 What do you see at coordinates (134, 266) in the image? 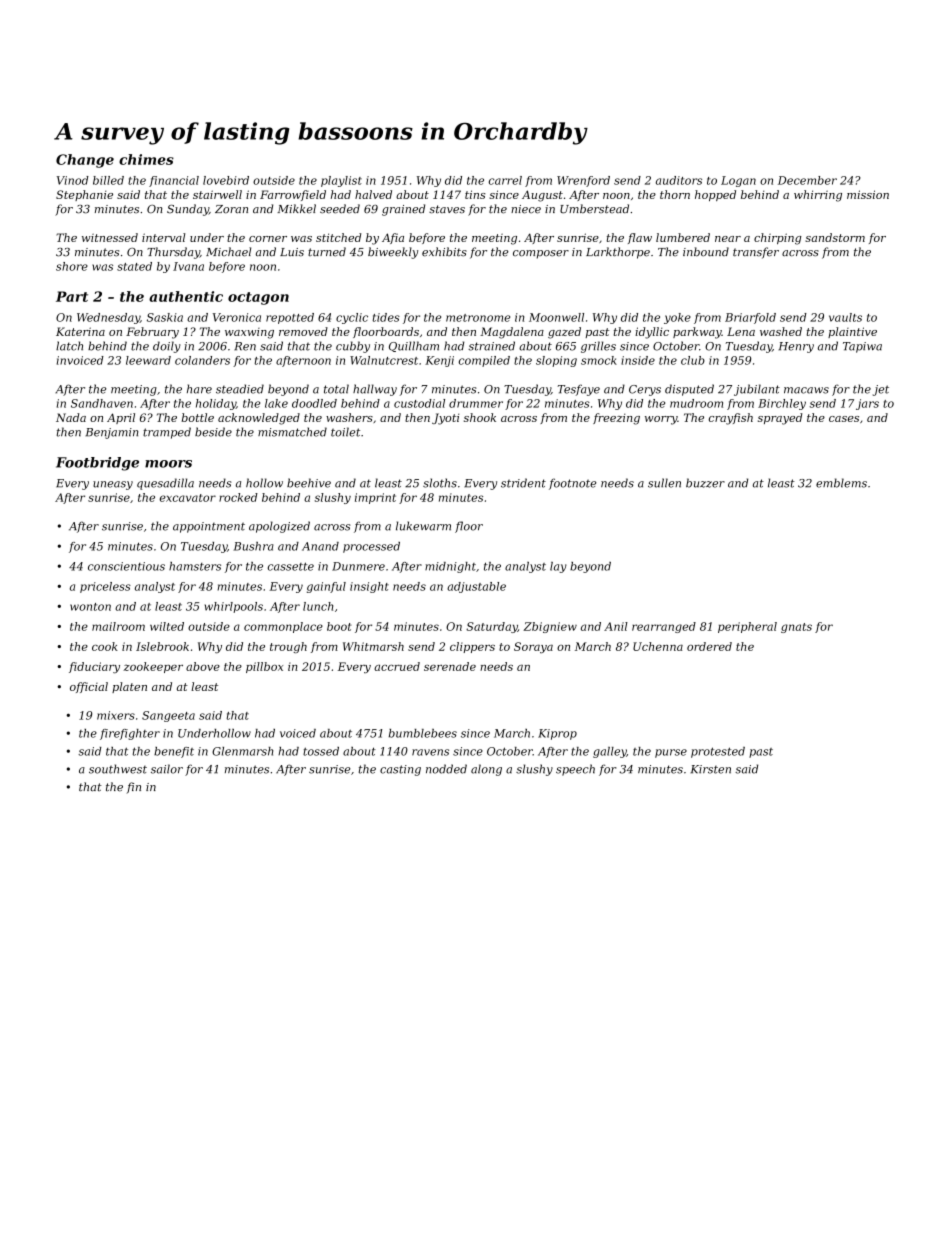
I see `stated` at bounding box center [134, 266].
